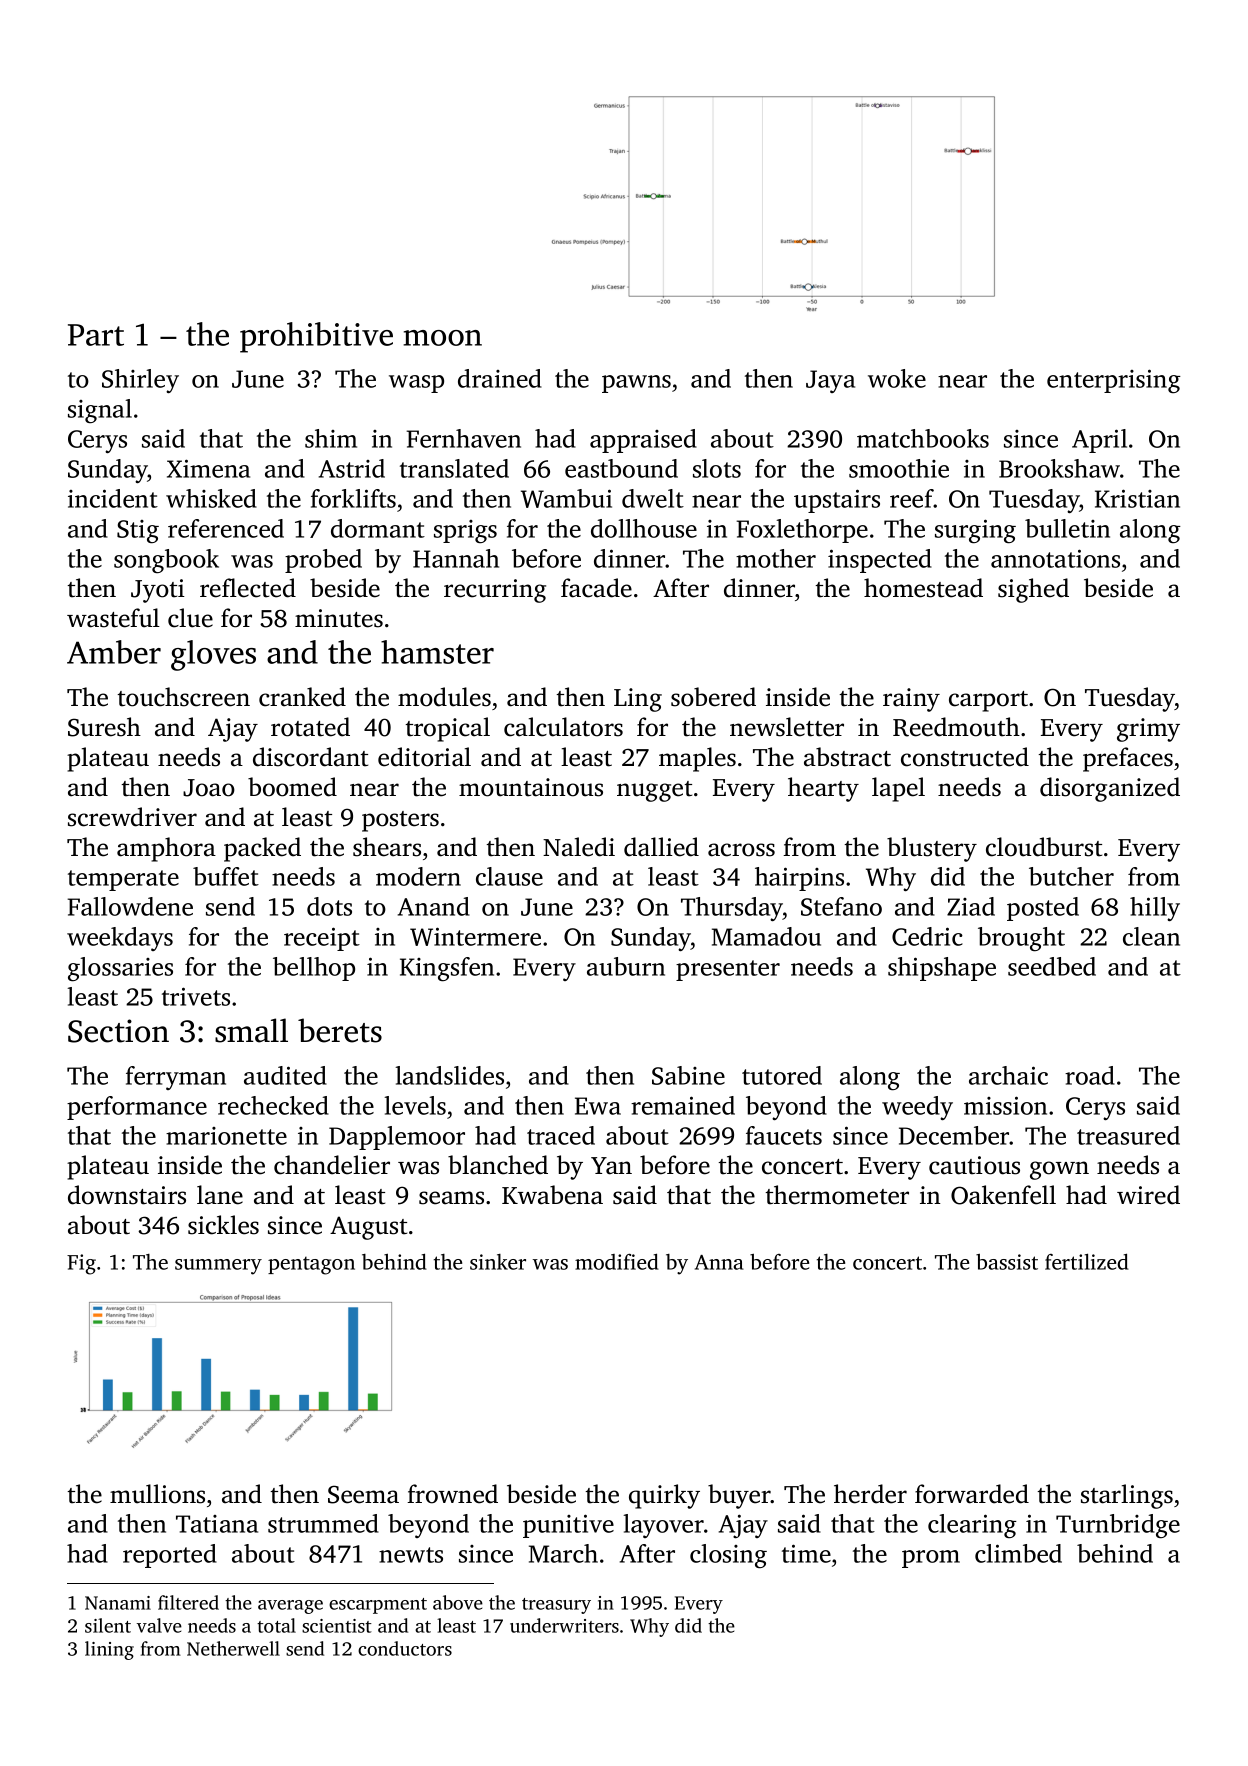 The width and height of the page is (1248, 1766). I want to click on modified, so click(617, 1261).
